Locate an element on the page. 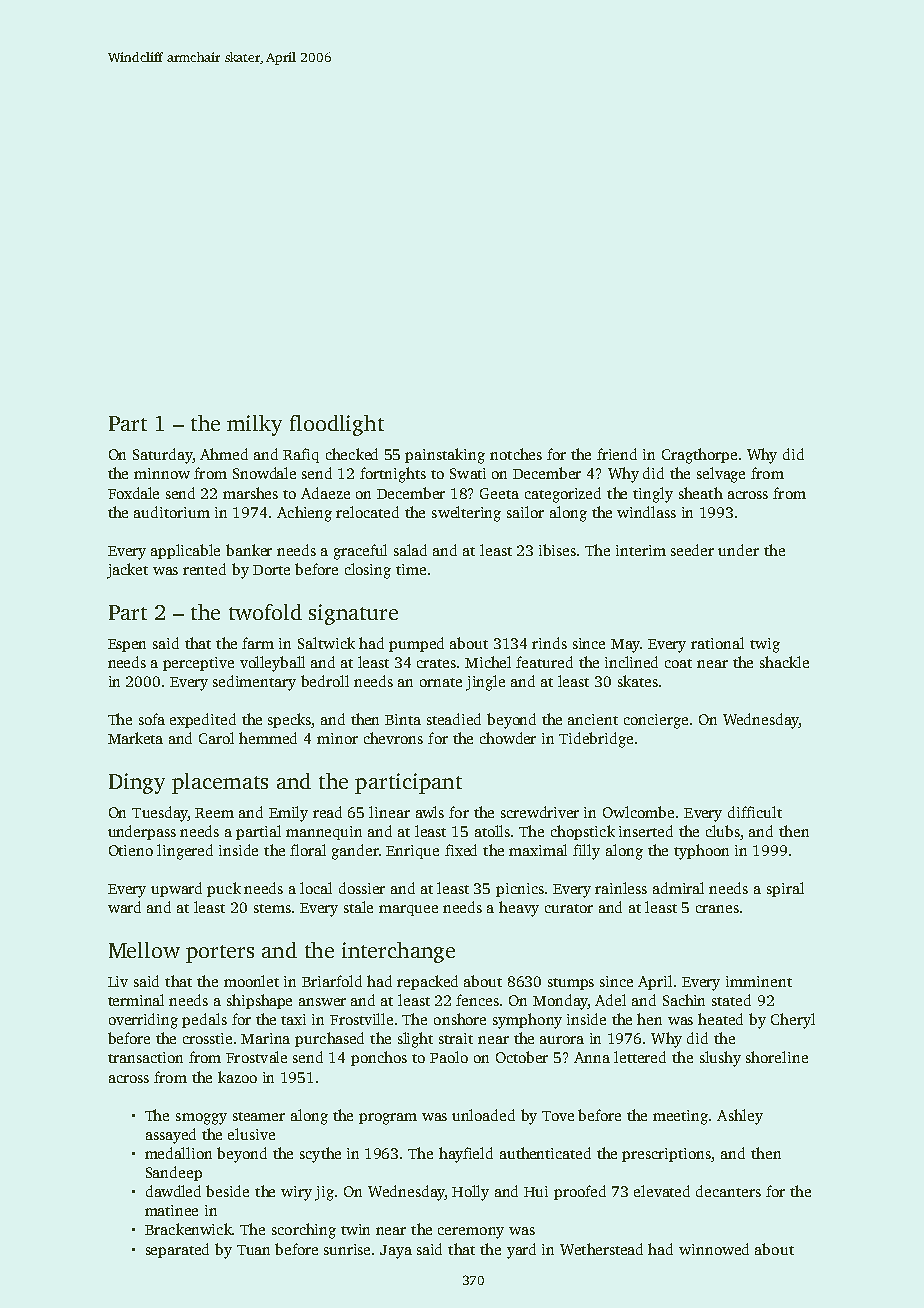  specks is located at coordinates (290, 720).
